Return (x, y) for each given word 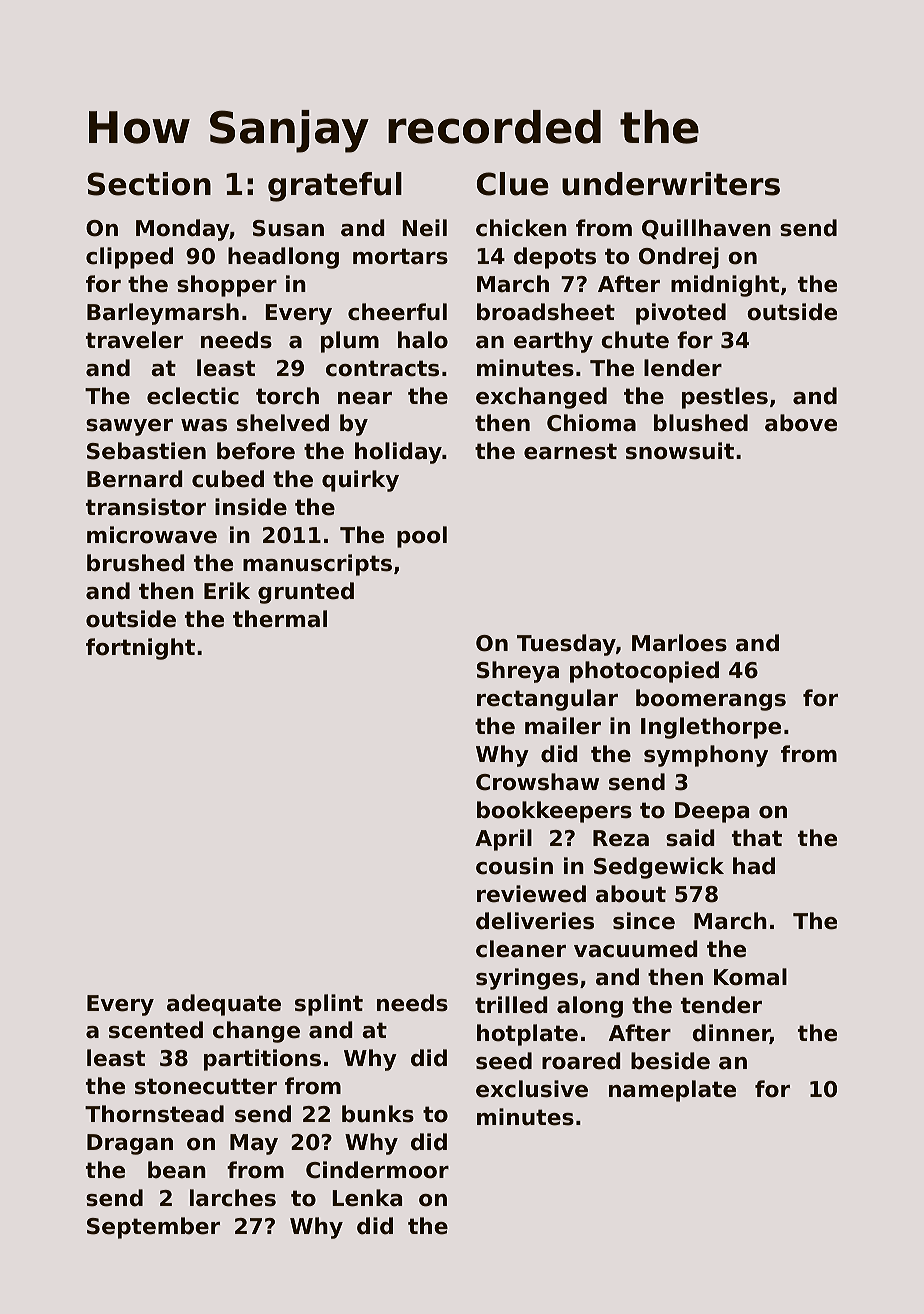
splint (329, 1005)
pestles (725, 398)
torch (287, 396)
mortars (400, 256)
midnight (725, 286)
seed (504, 1061)
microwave (152, 535)
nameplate (672, 1091)
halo (423, 340)
